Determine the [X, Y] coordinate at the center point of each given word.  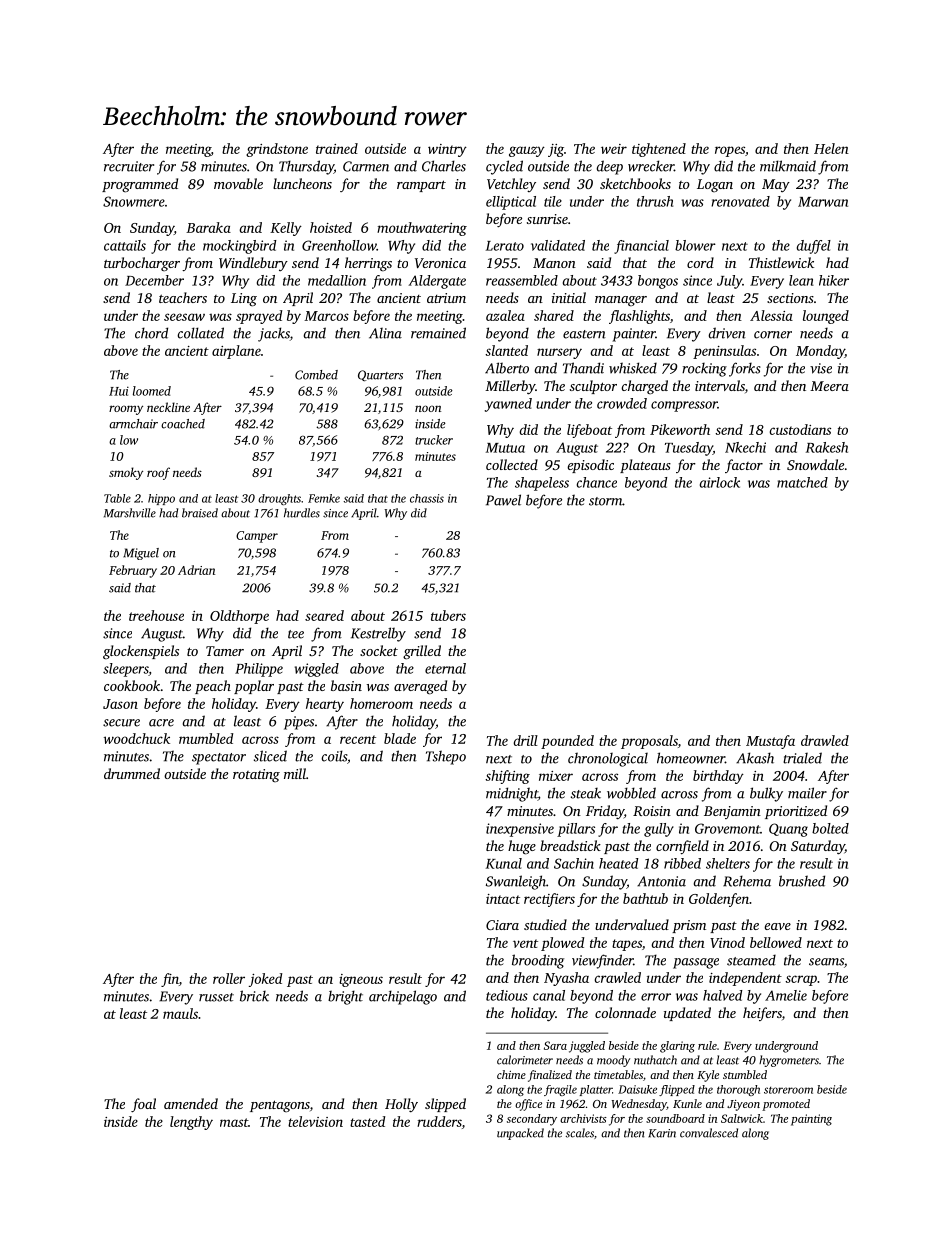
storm [605, 501]
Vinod [727, 942]
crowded [622, 403]
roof [158, 473]
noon [428, 408]
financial [641, 247]
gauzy [527, 151]
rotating [256, 775]
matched [802, 482]
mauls [180, 1013]
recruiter [129, 166]
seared [324, 615]
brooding [538, 961]
